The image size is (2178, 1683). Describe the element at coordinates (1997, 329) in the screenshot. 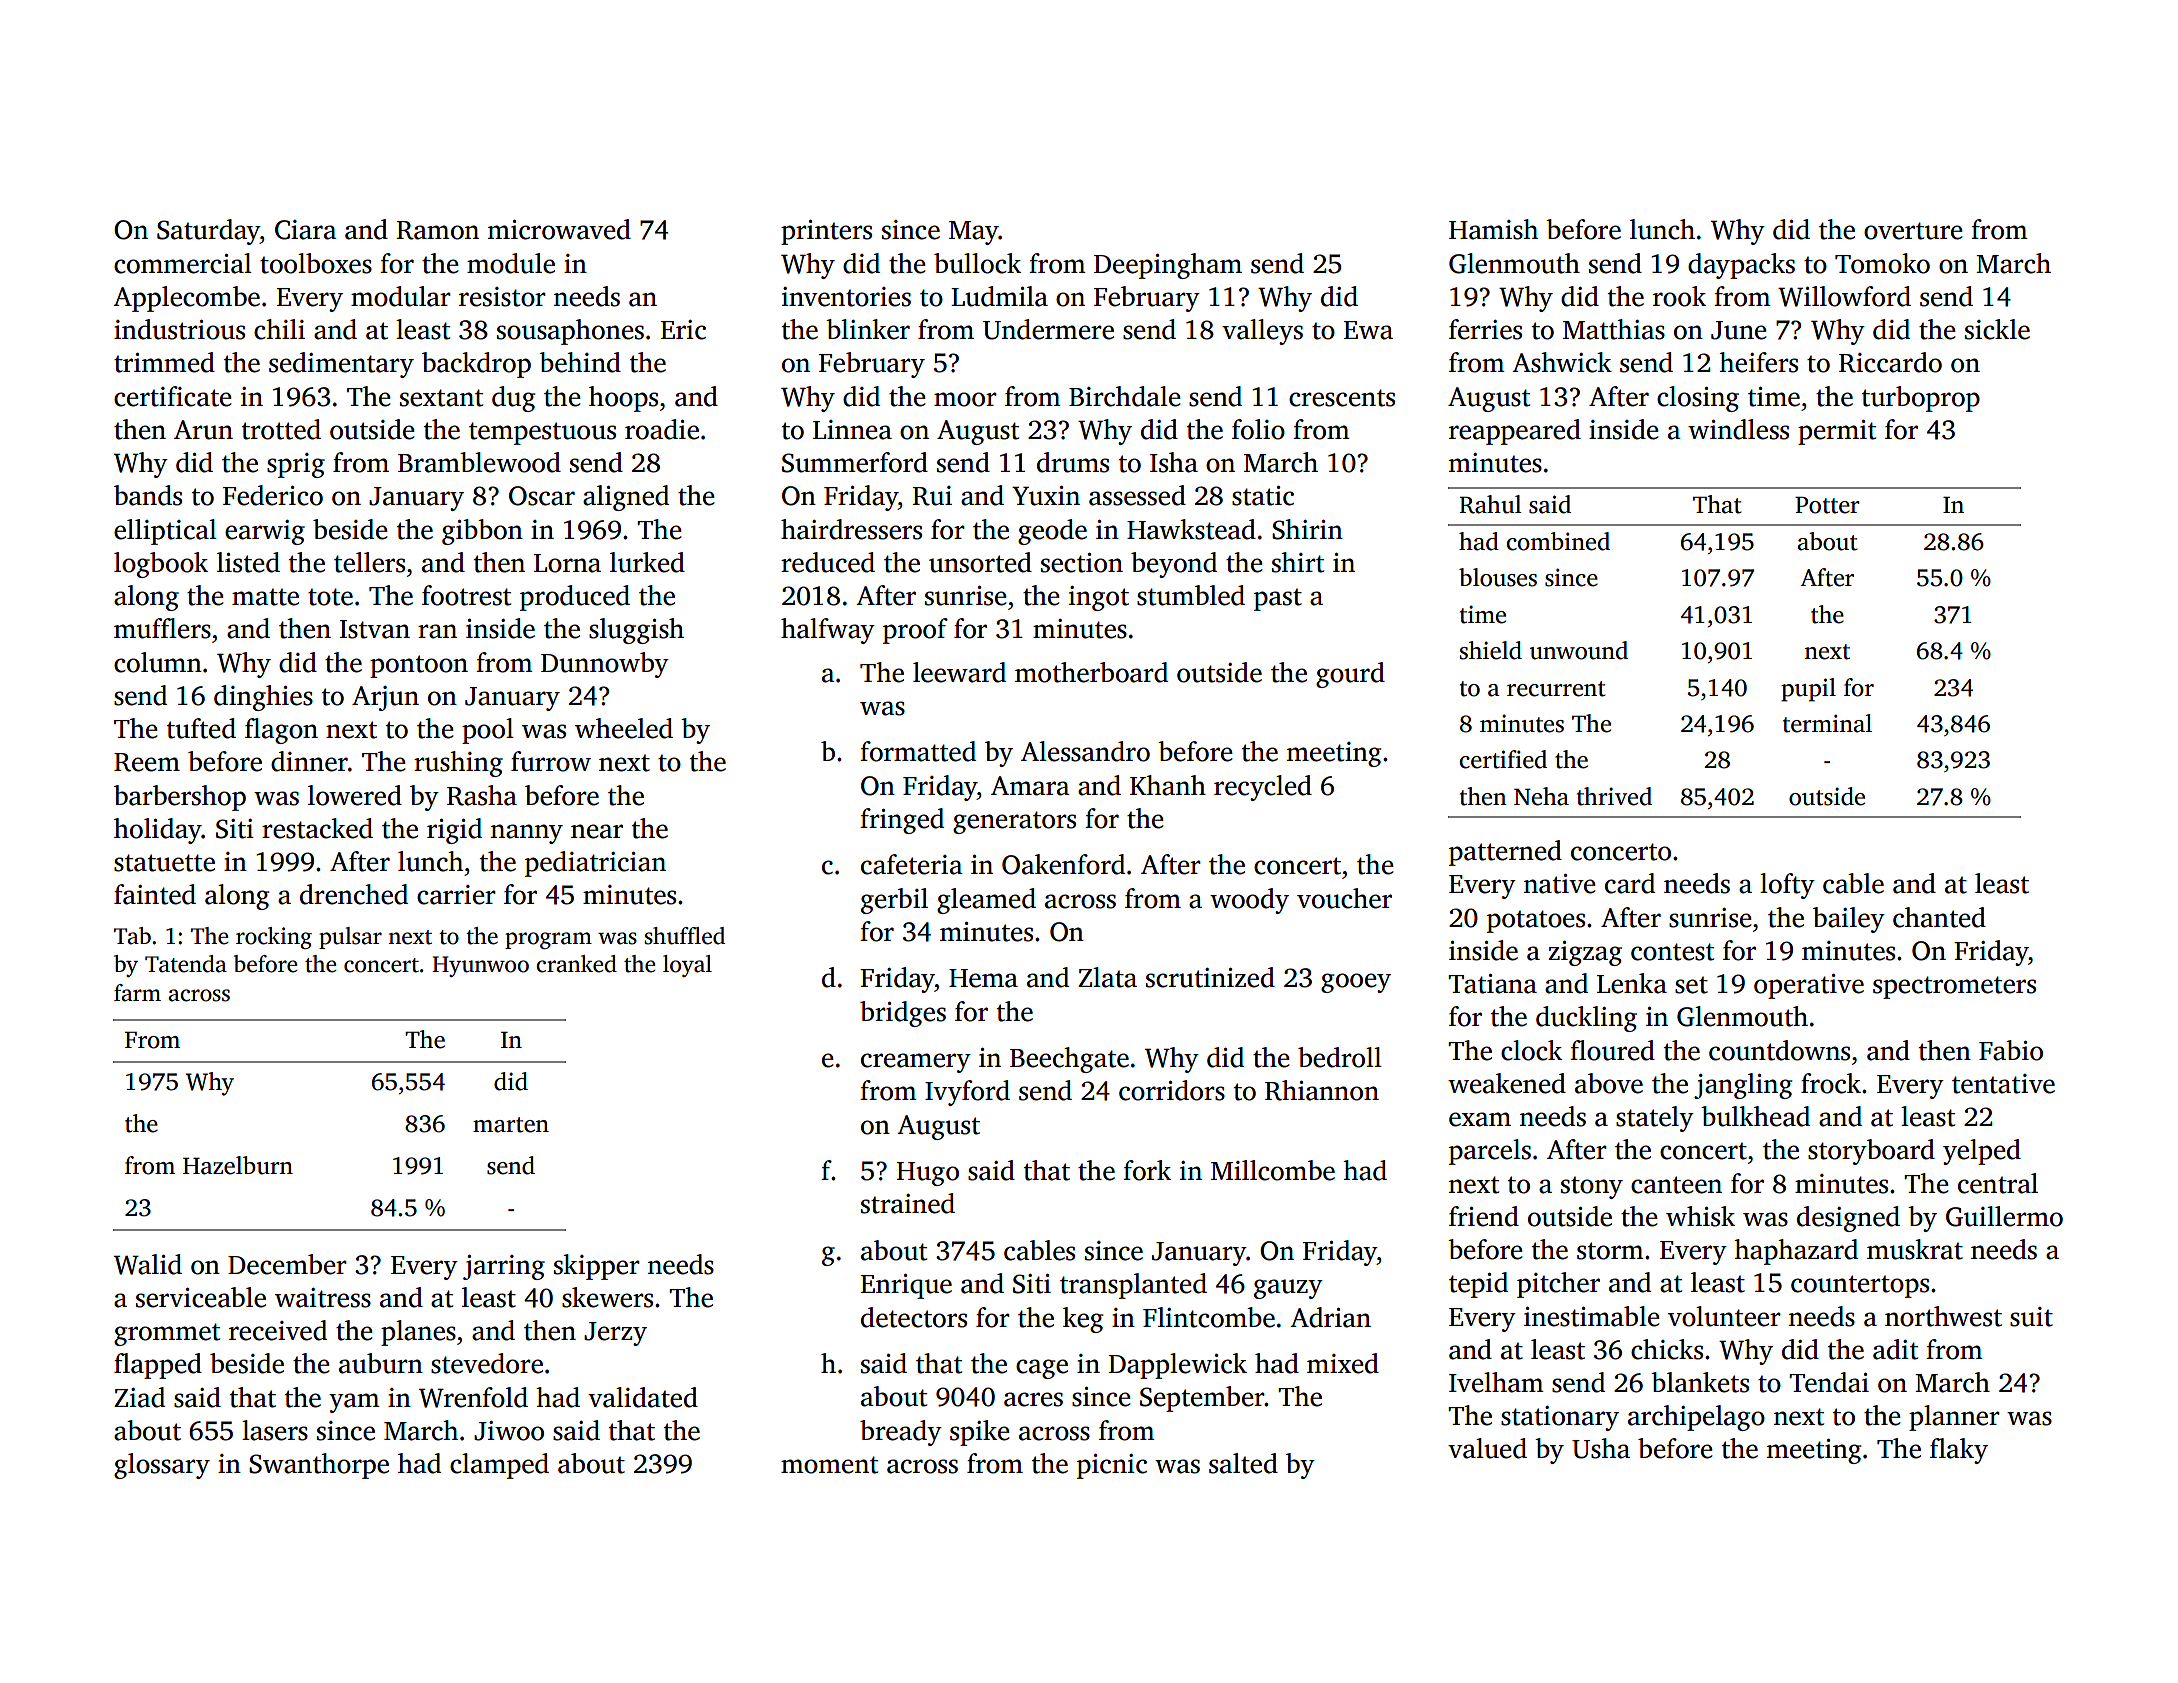

I see `sickle` at that location.
